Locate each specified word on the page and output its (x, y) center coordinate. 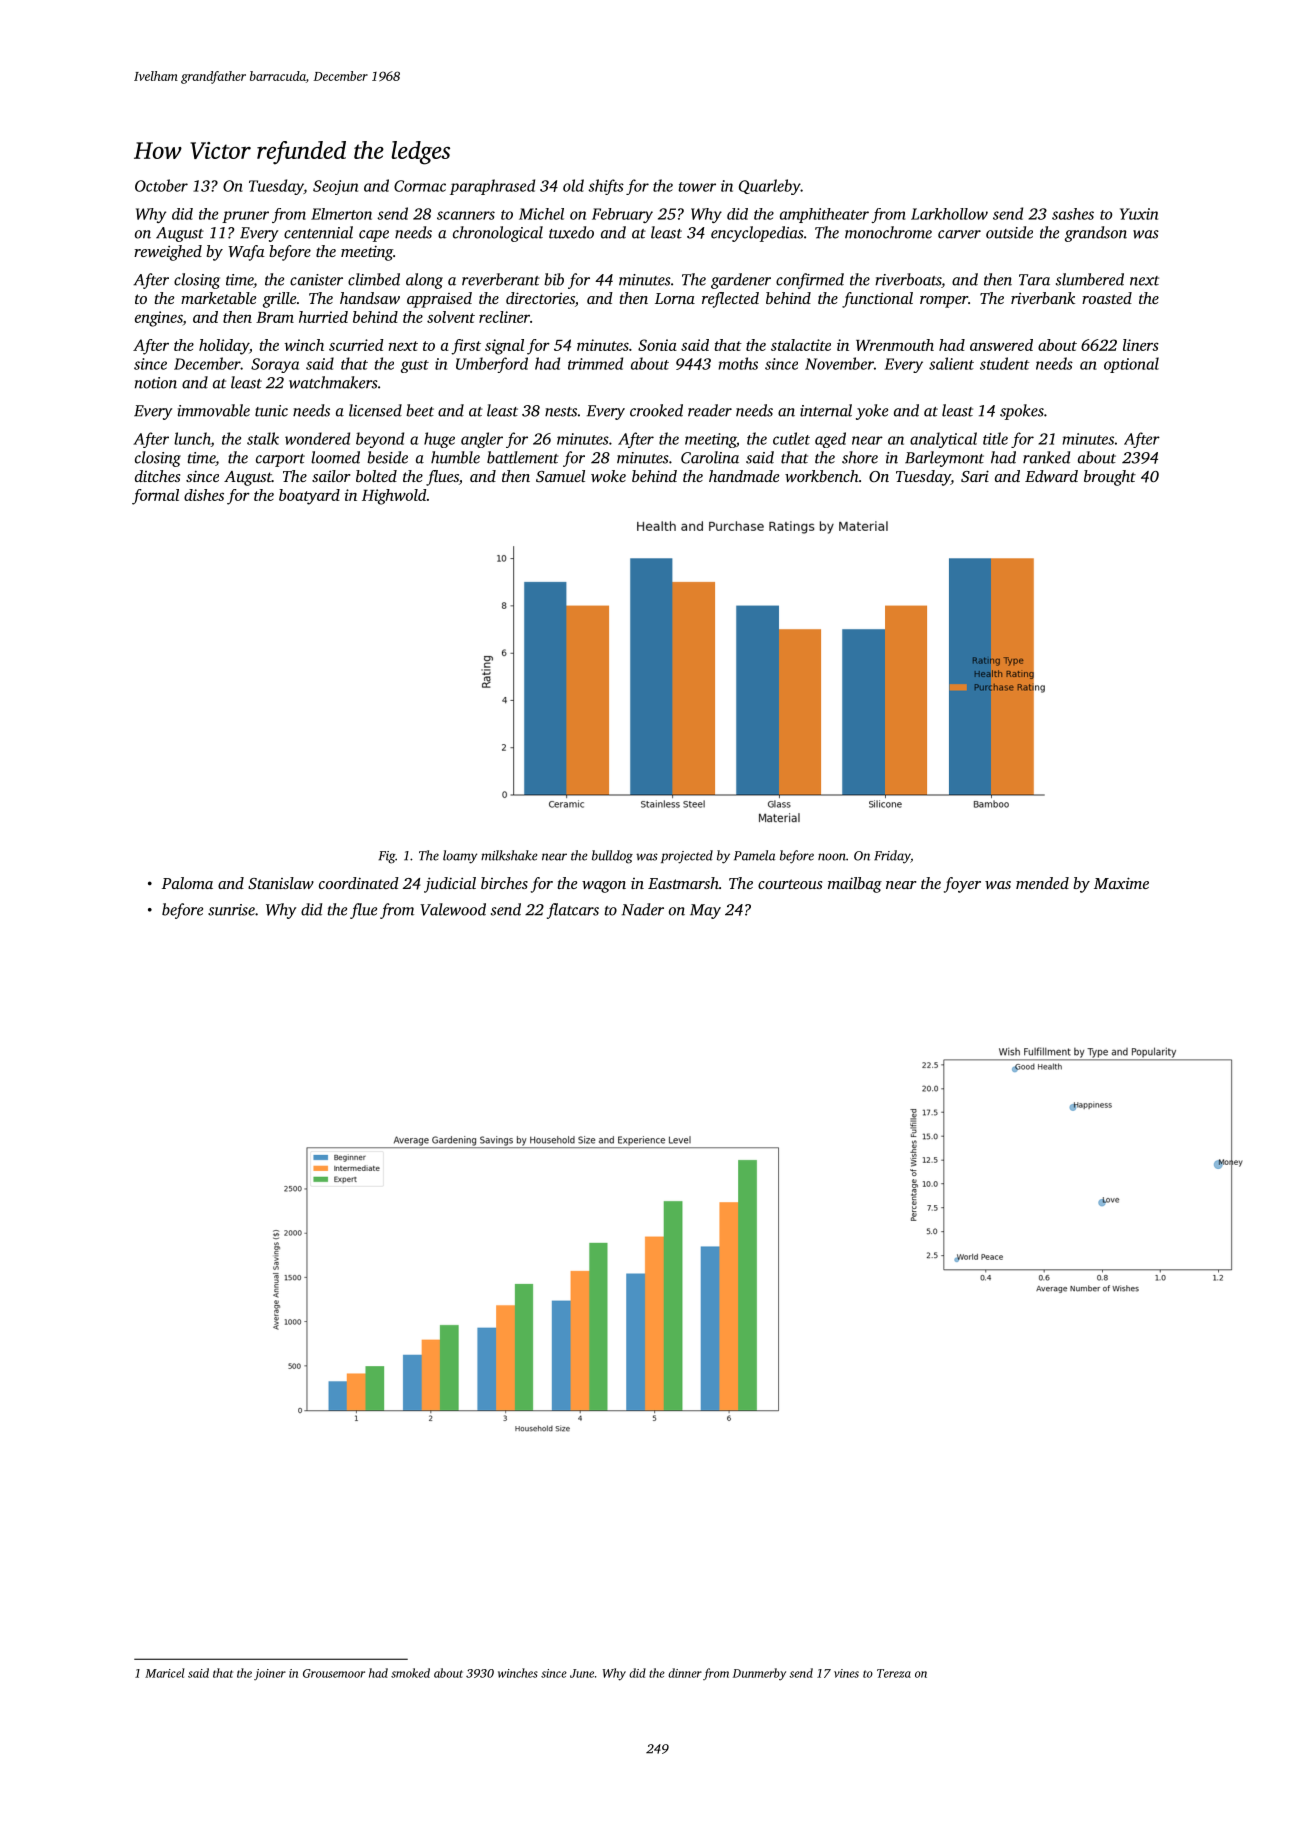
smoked (410, 1673)
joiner (270, 1674)
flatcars (573, 911)
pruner (245, 217)
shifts (606, 187)
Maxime (1121, 883)
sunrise (231, 910)
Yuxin (1139, 214)
